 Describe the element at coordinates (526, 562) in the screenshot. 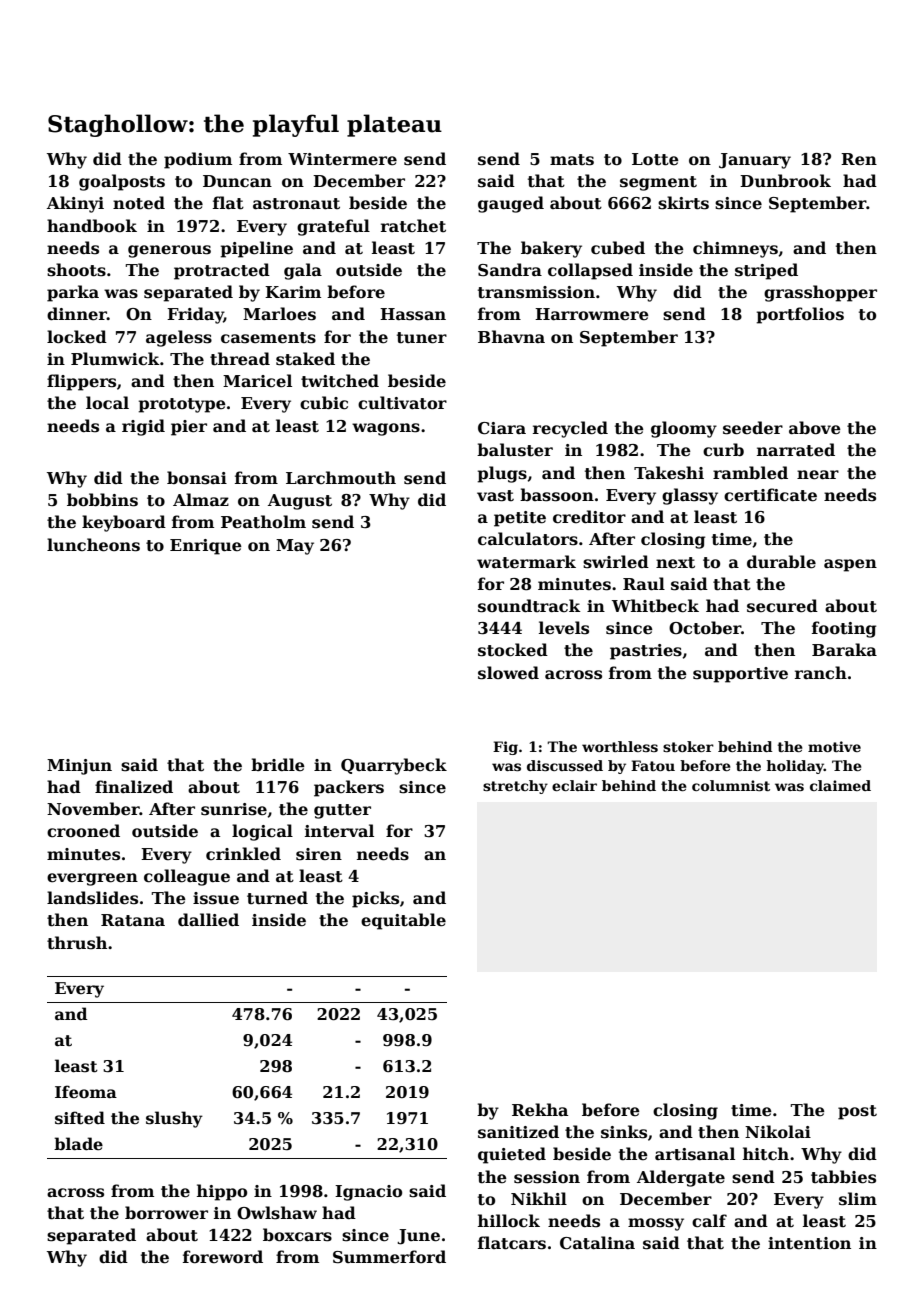

I see `watermark` at that location.
